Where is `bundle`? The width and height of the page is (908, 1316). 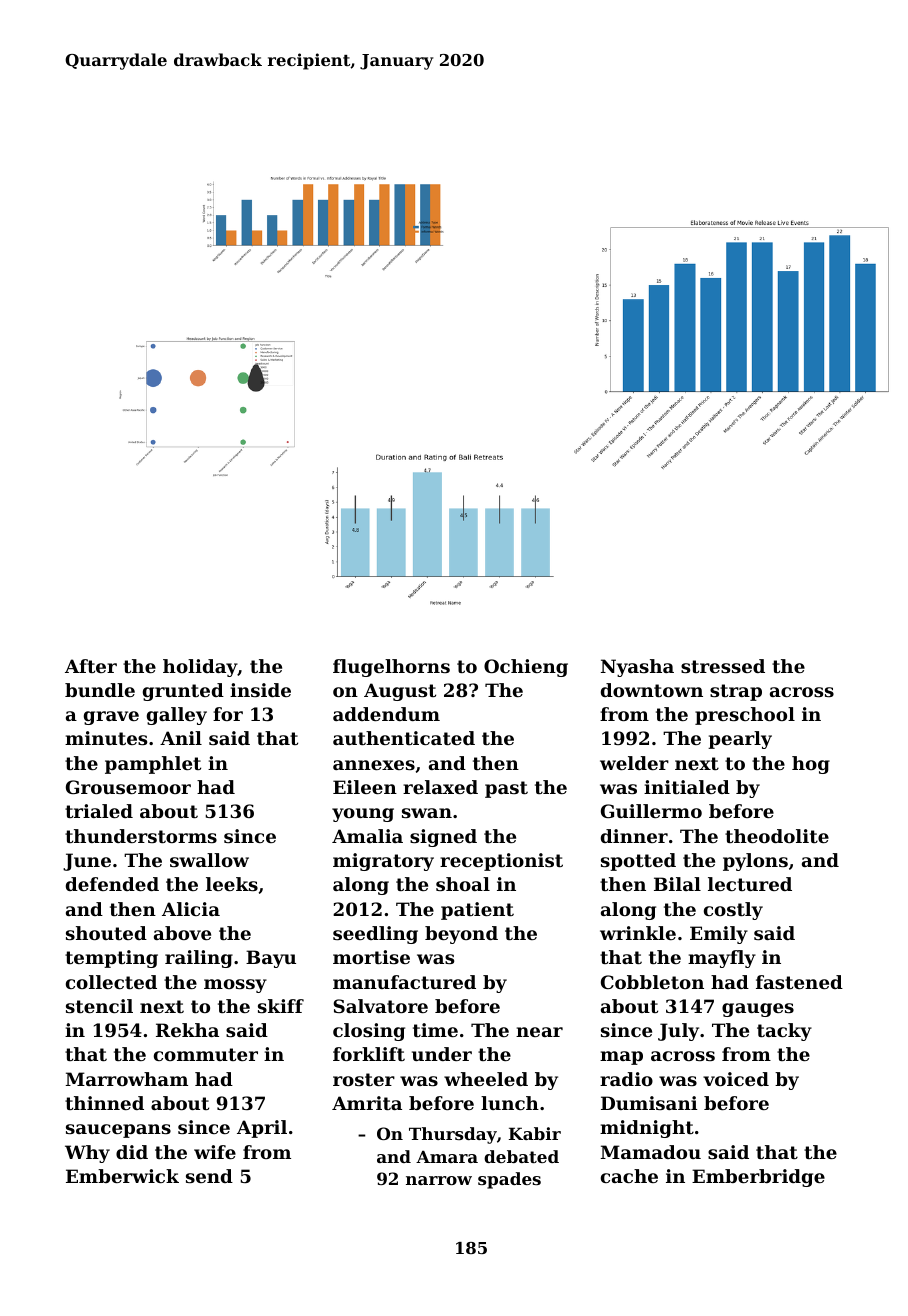 bundle is located at coordinates (100, 690).
